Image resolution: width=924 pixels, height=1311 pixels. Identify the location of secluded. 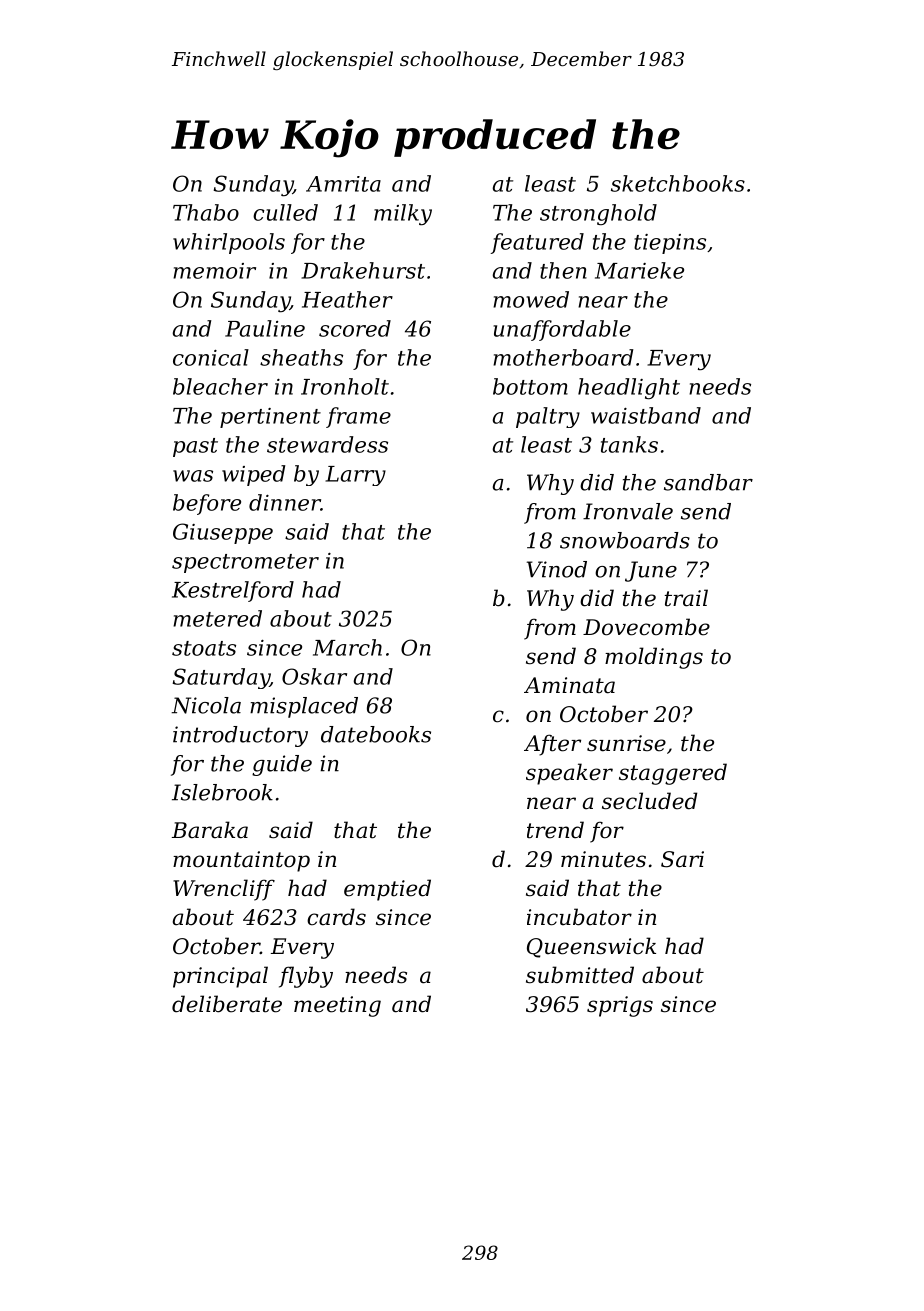
(649, 801).
